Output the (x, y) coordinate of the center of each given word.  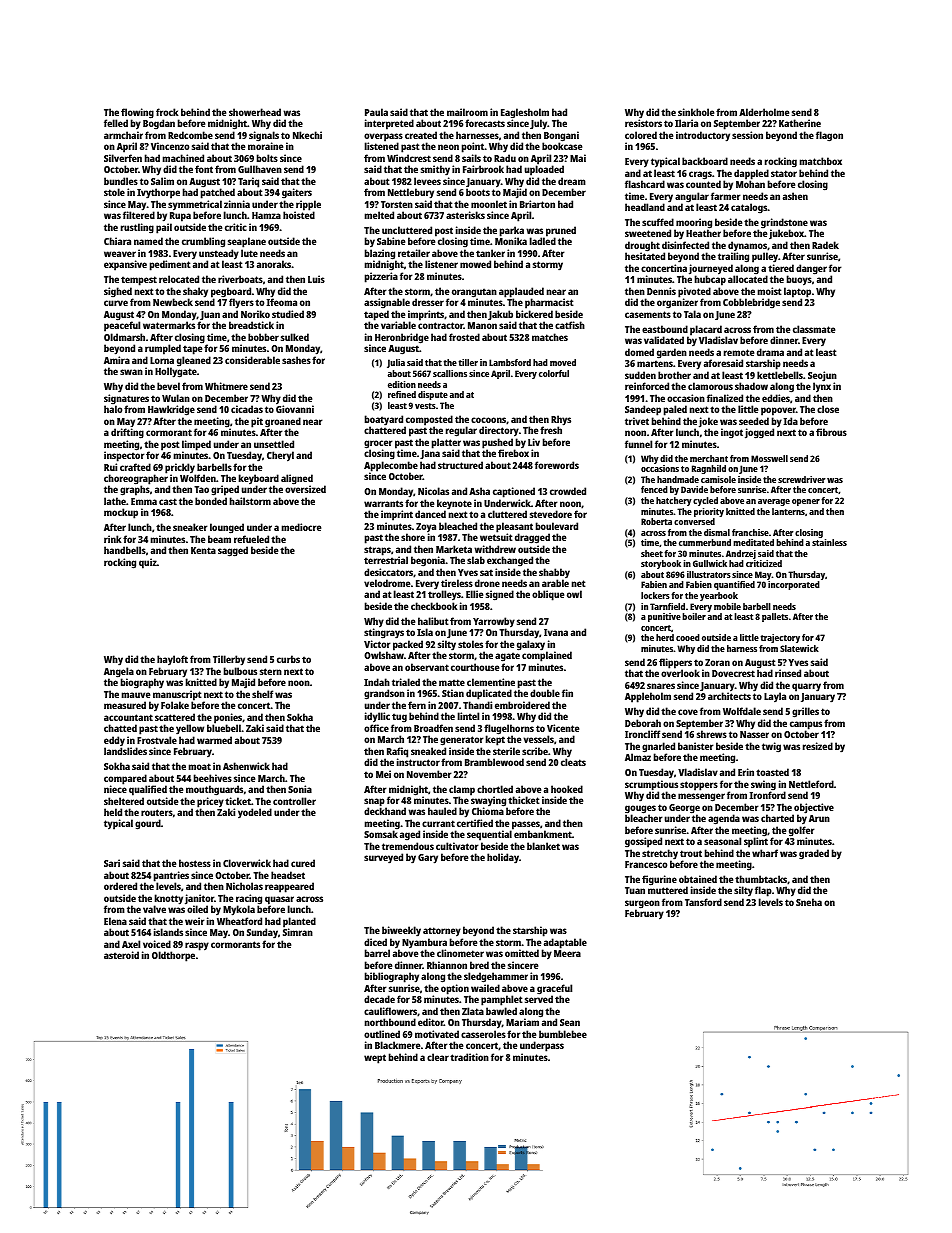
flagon (829, 136)
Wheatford (239, 921)
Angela (119, 672)
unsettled (274, 444)
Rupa (180, 217)
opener (806, 502)
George (684, 809)
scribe (535, 751)
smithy (435, 170)
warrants (383, 503)
